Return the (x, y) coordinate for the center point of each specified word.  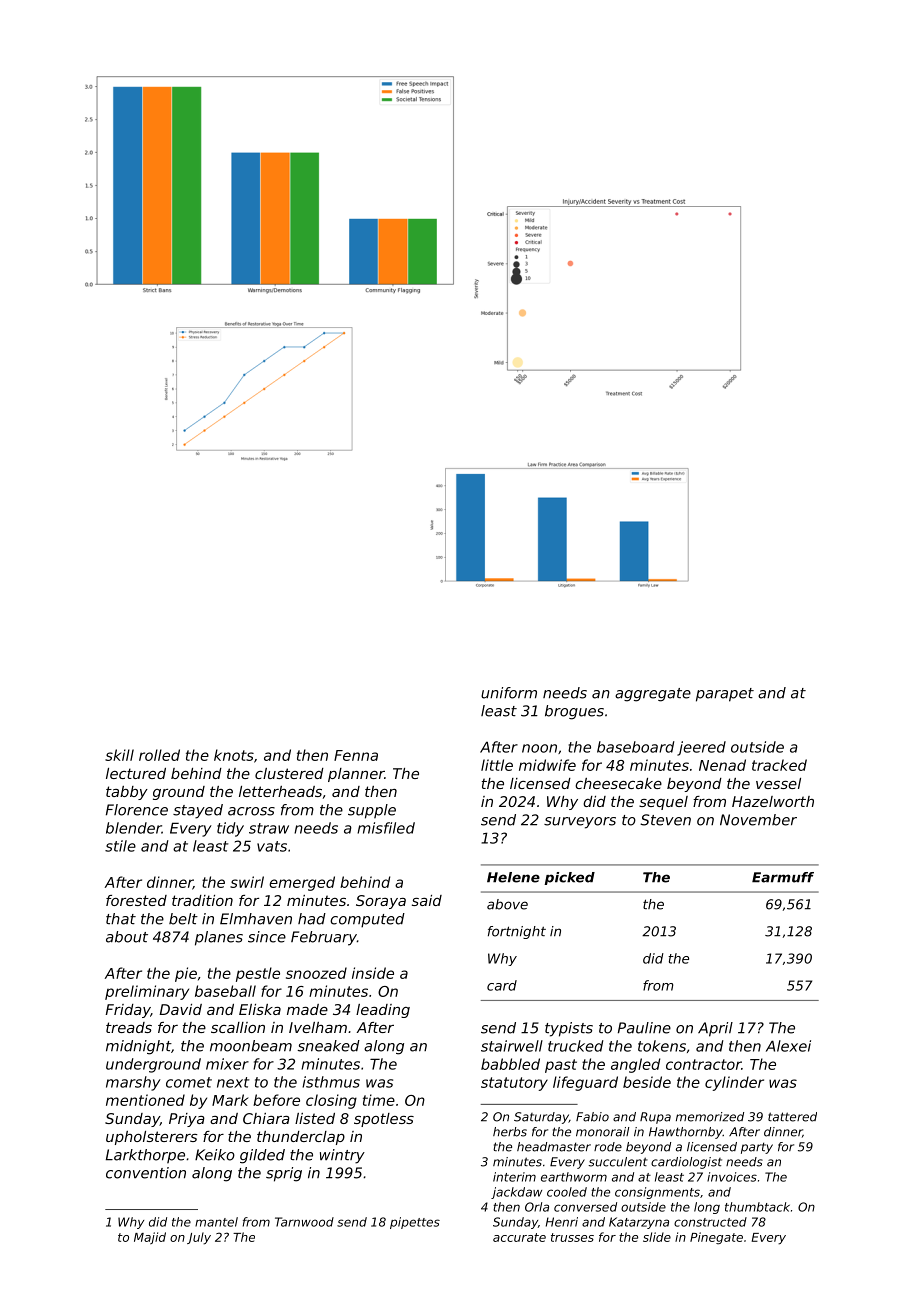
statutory (514, 1084)
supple (372, 811)
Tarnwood (304, 1222)
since (267, 937)
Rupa (655, 1118)
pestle (258, 974)
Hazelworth (773, 801)
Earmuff (783, 877)
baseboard (636, 747)
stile (120, 846)
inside (373, 973)
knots (234, 755)
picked (569, 878)
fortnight (517, 932)
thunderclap (301, 1138)
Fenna (356, 755)
